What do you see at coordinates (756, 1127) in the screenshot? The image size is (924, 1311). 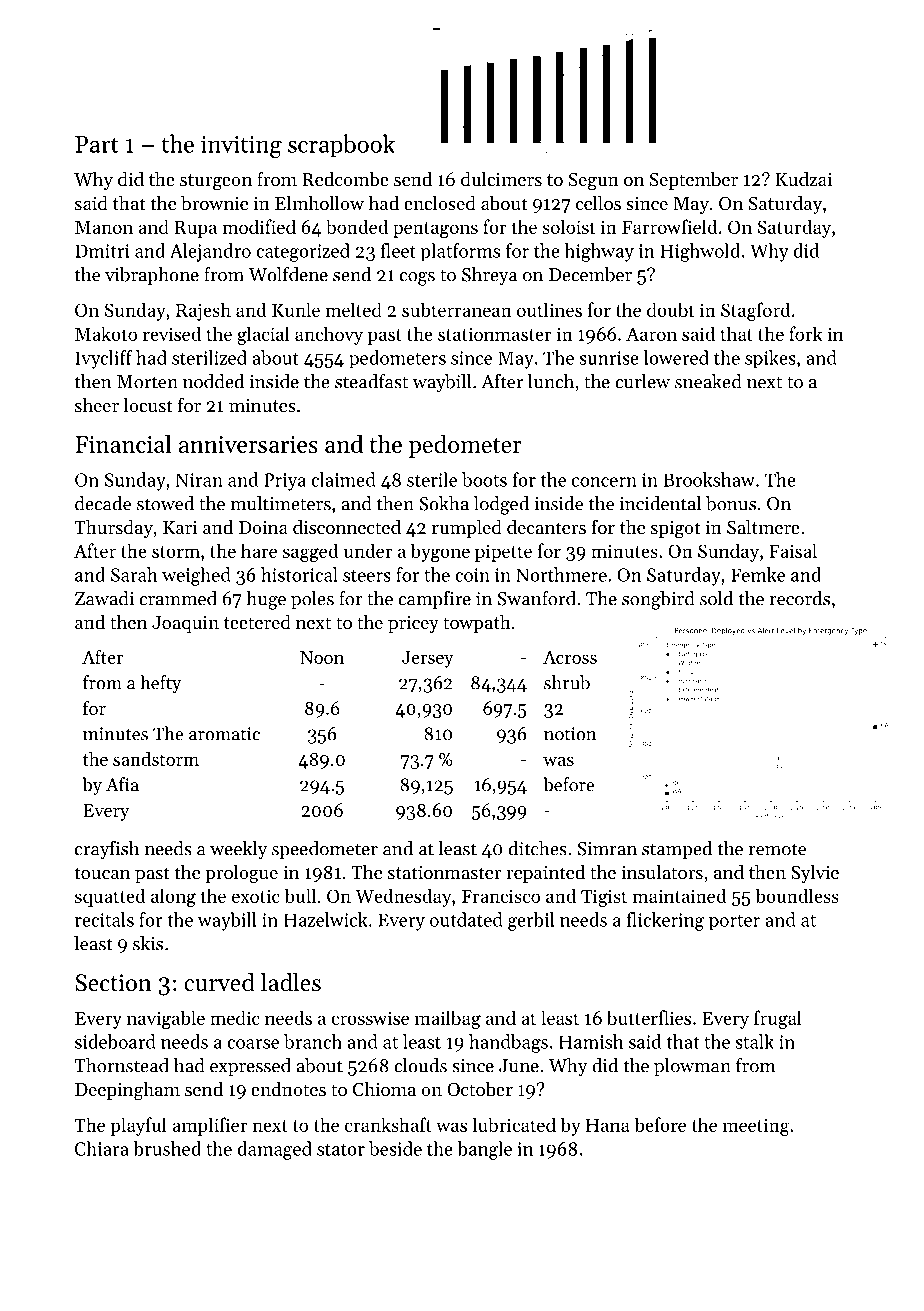 I see `meeting` at bounding box center [756, 1127].
